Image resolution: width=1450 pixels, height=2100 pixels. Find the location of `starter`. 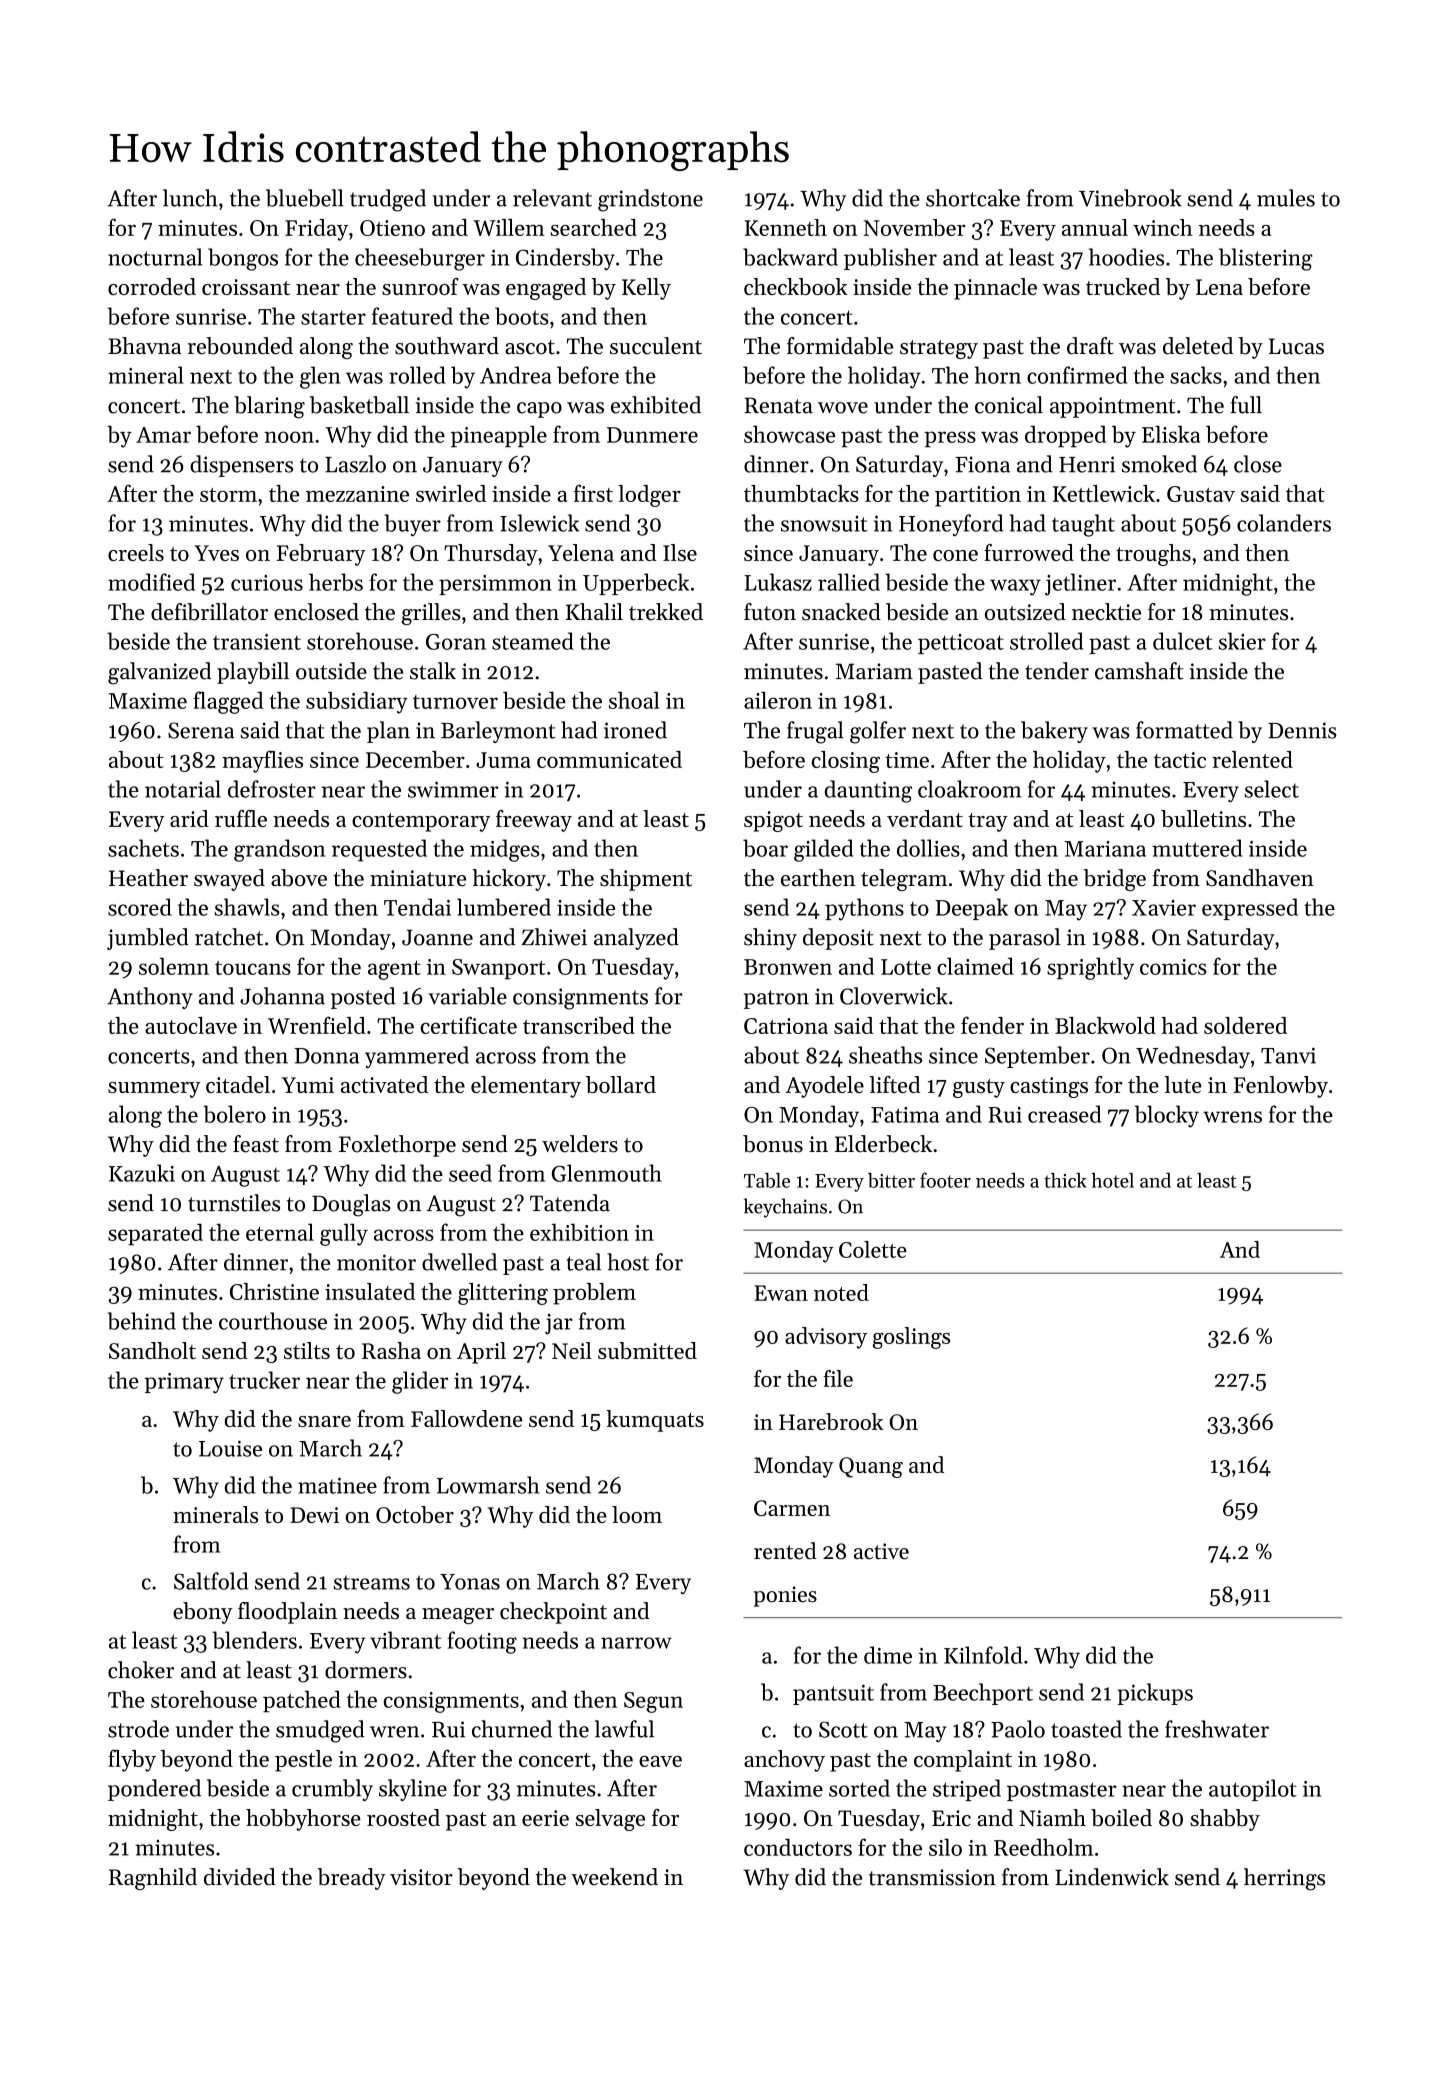

starter is located at coordinates (333, 317).
